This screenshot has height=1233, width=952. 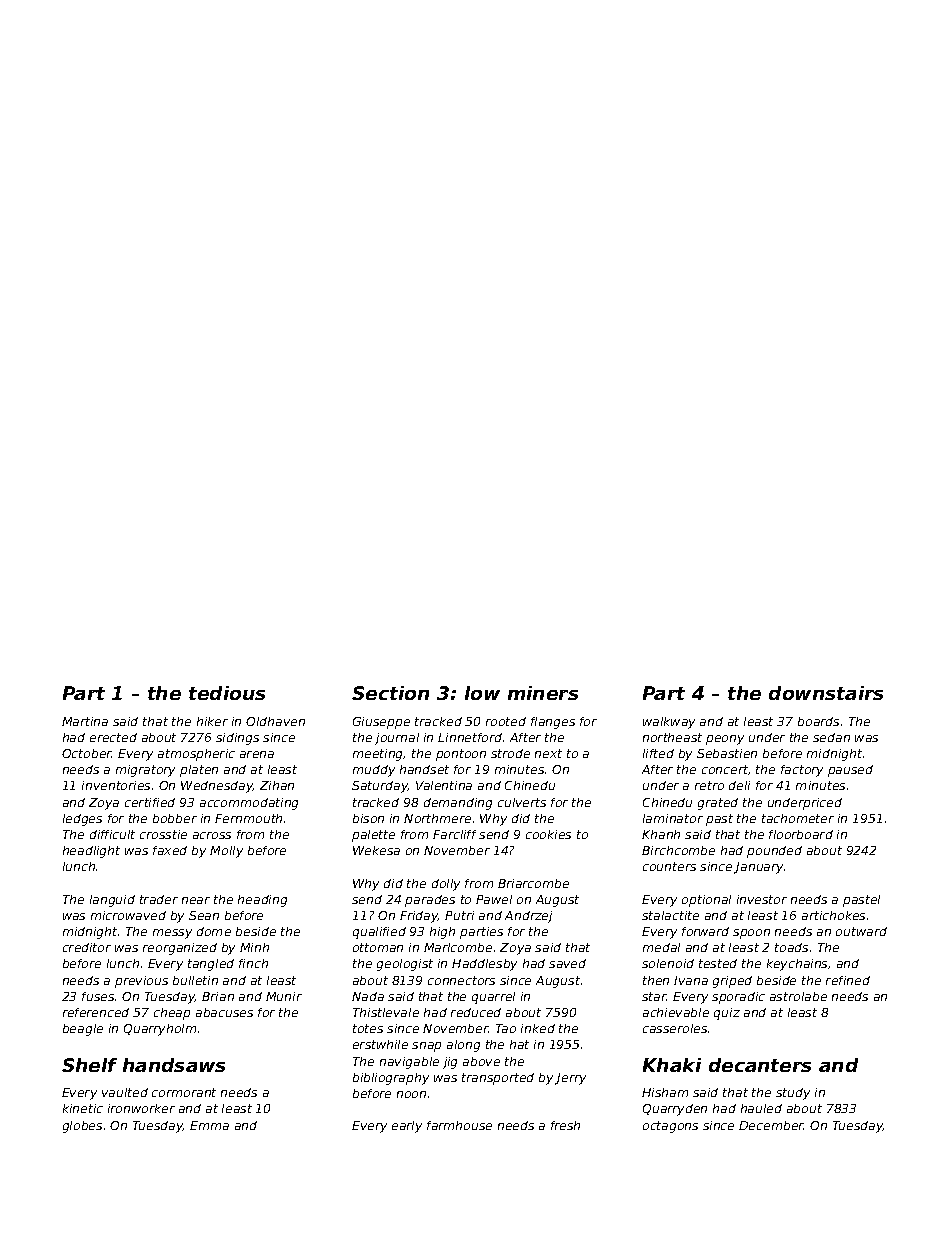 What do you see at coordinates (669, 866) in the screenshot?
I see `counters` at bounding box center [669, 866].
